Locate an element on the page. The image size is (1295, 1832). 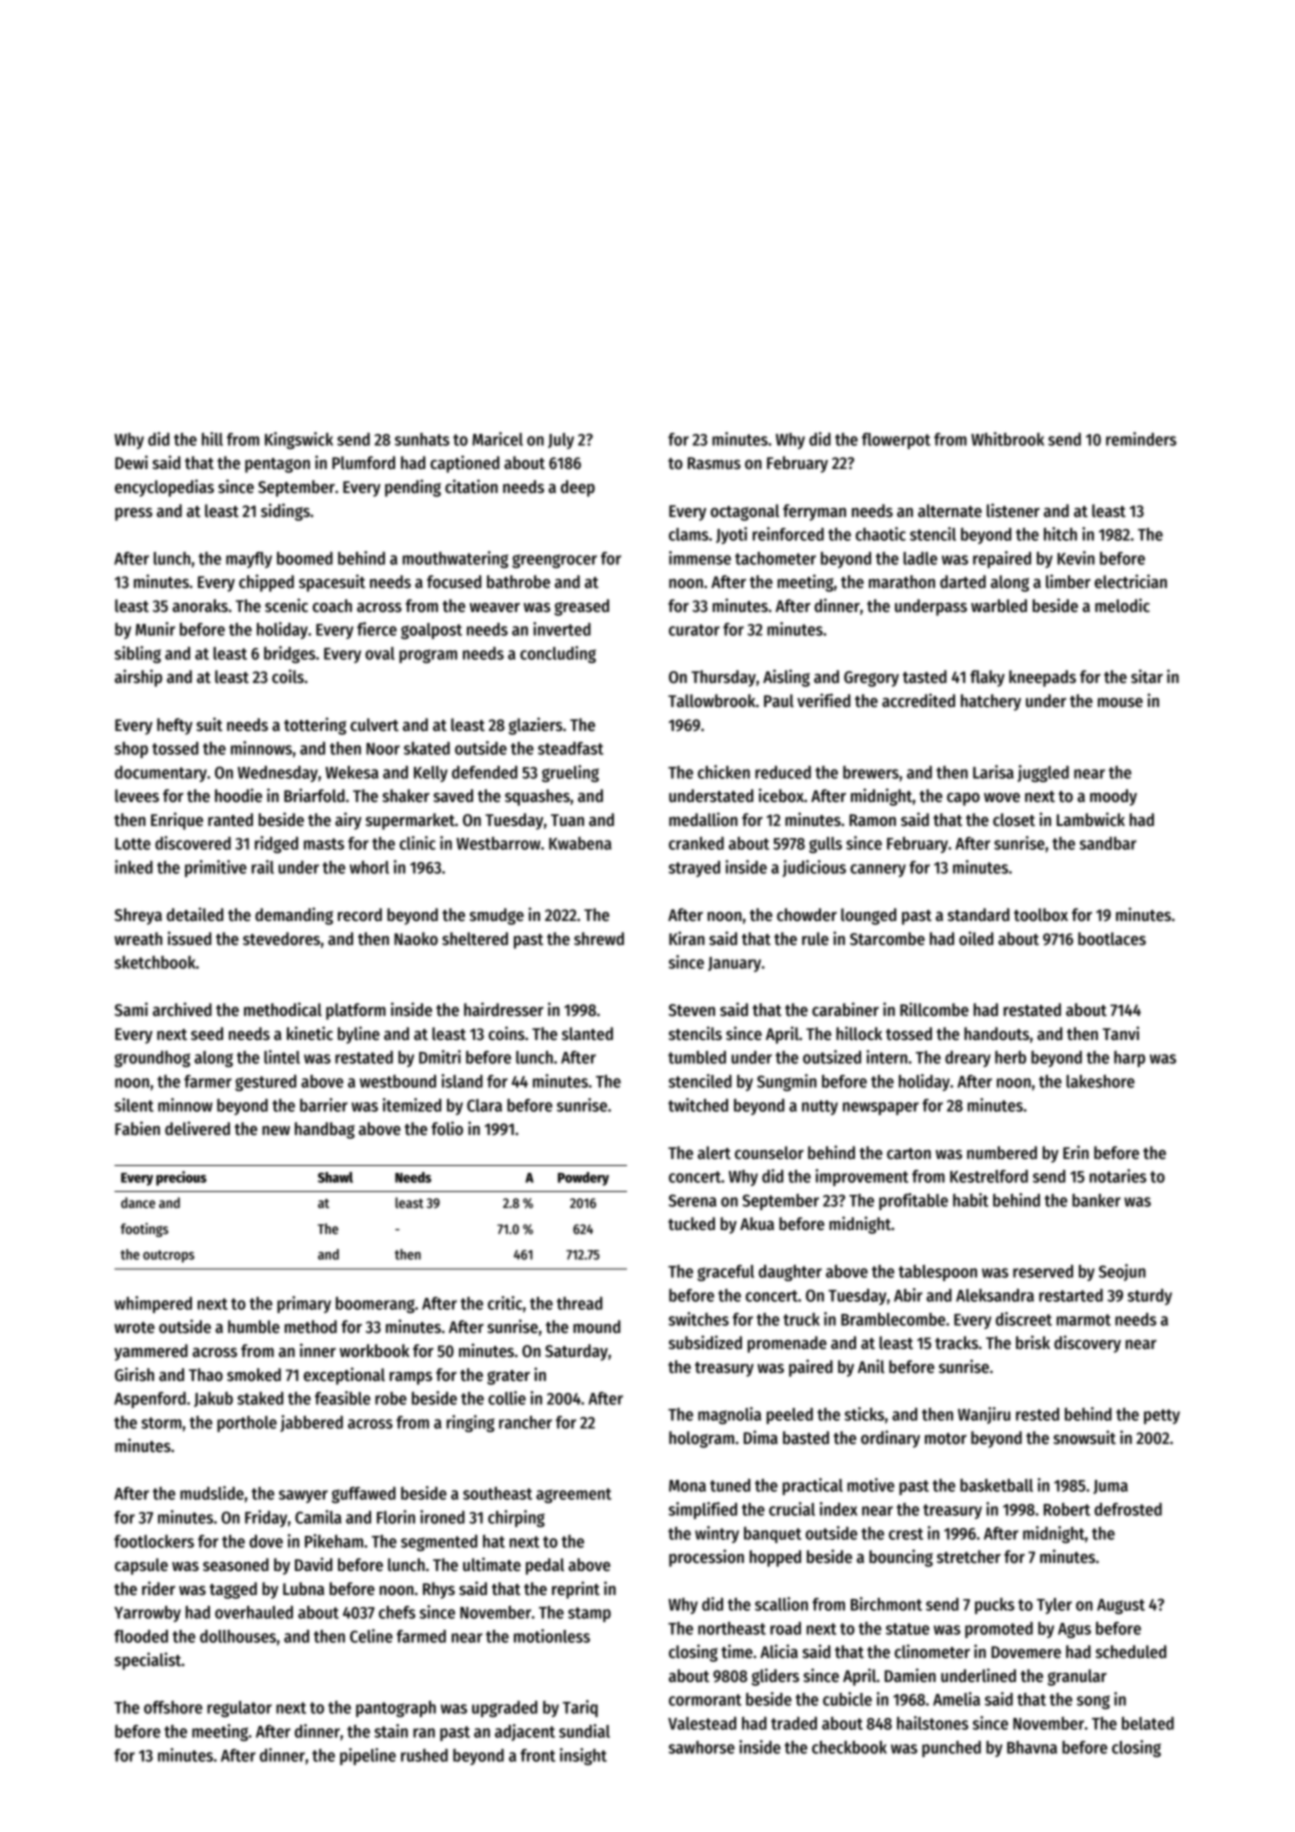
Friday is located at coordinates (266, 1518).
